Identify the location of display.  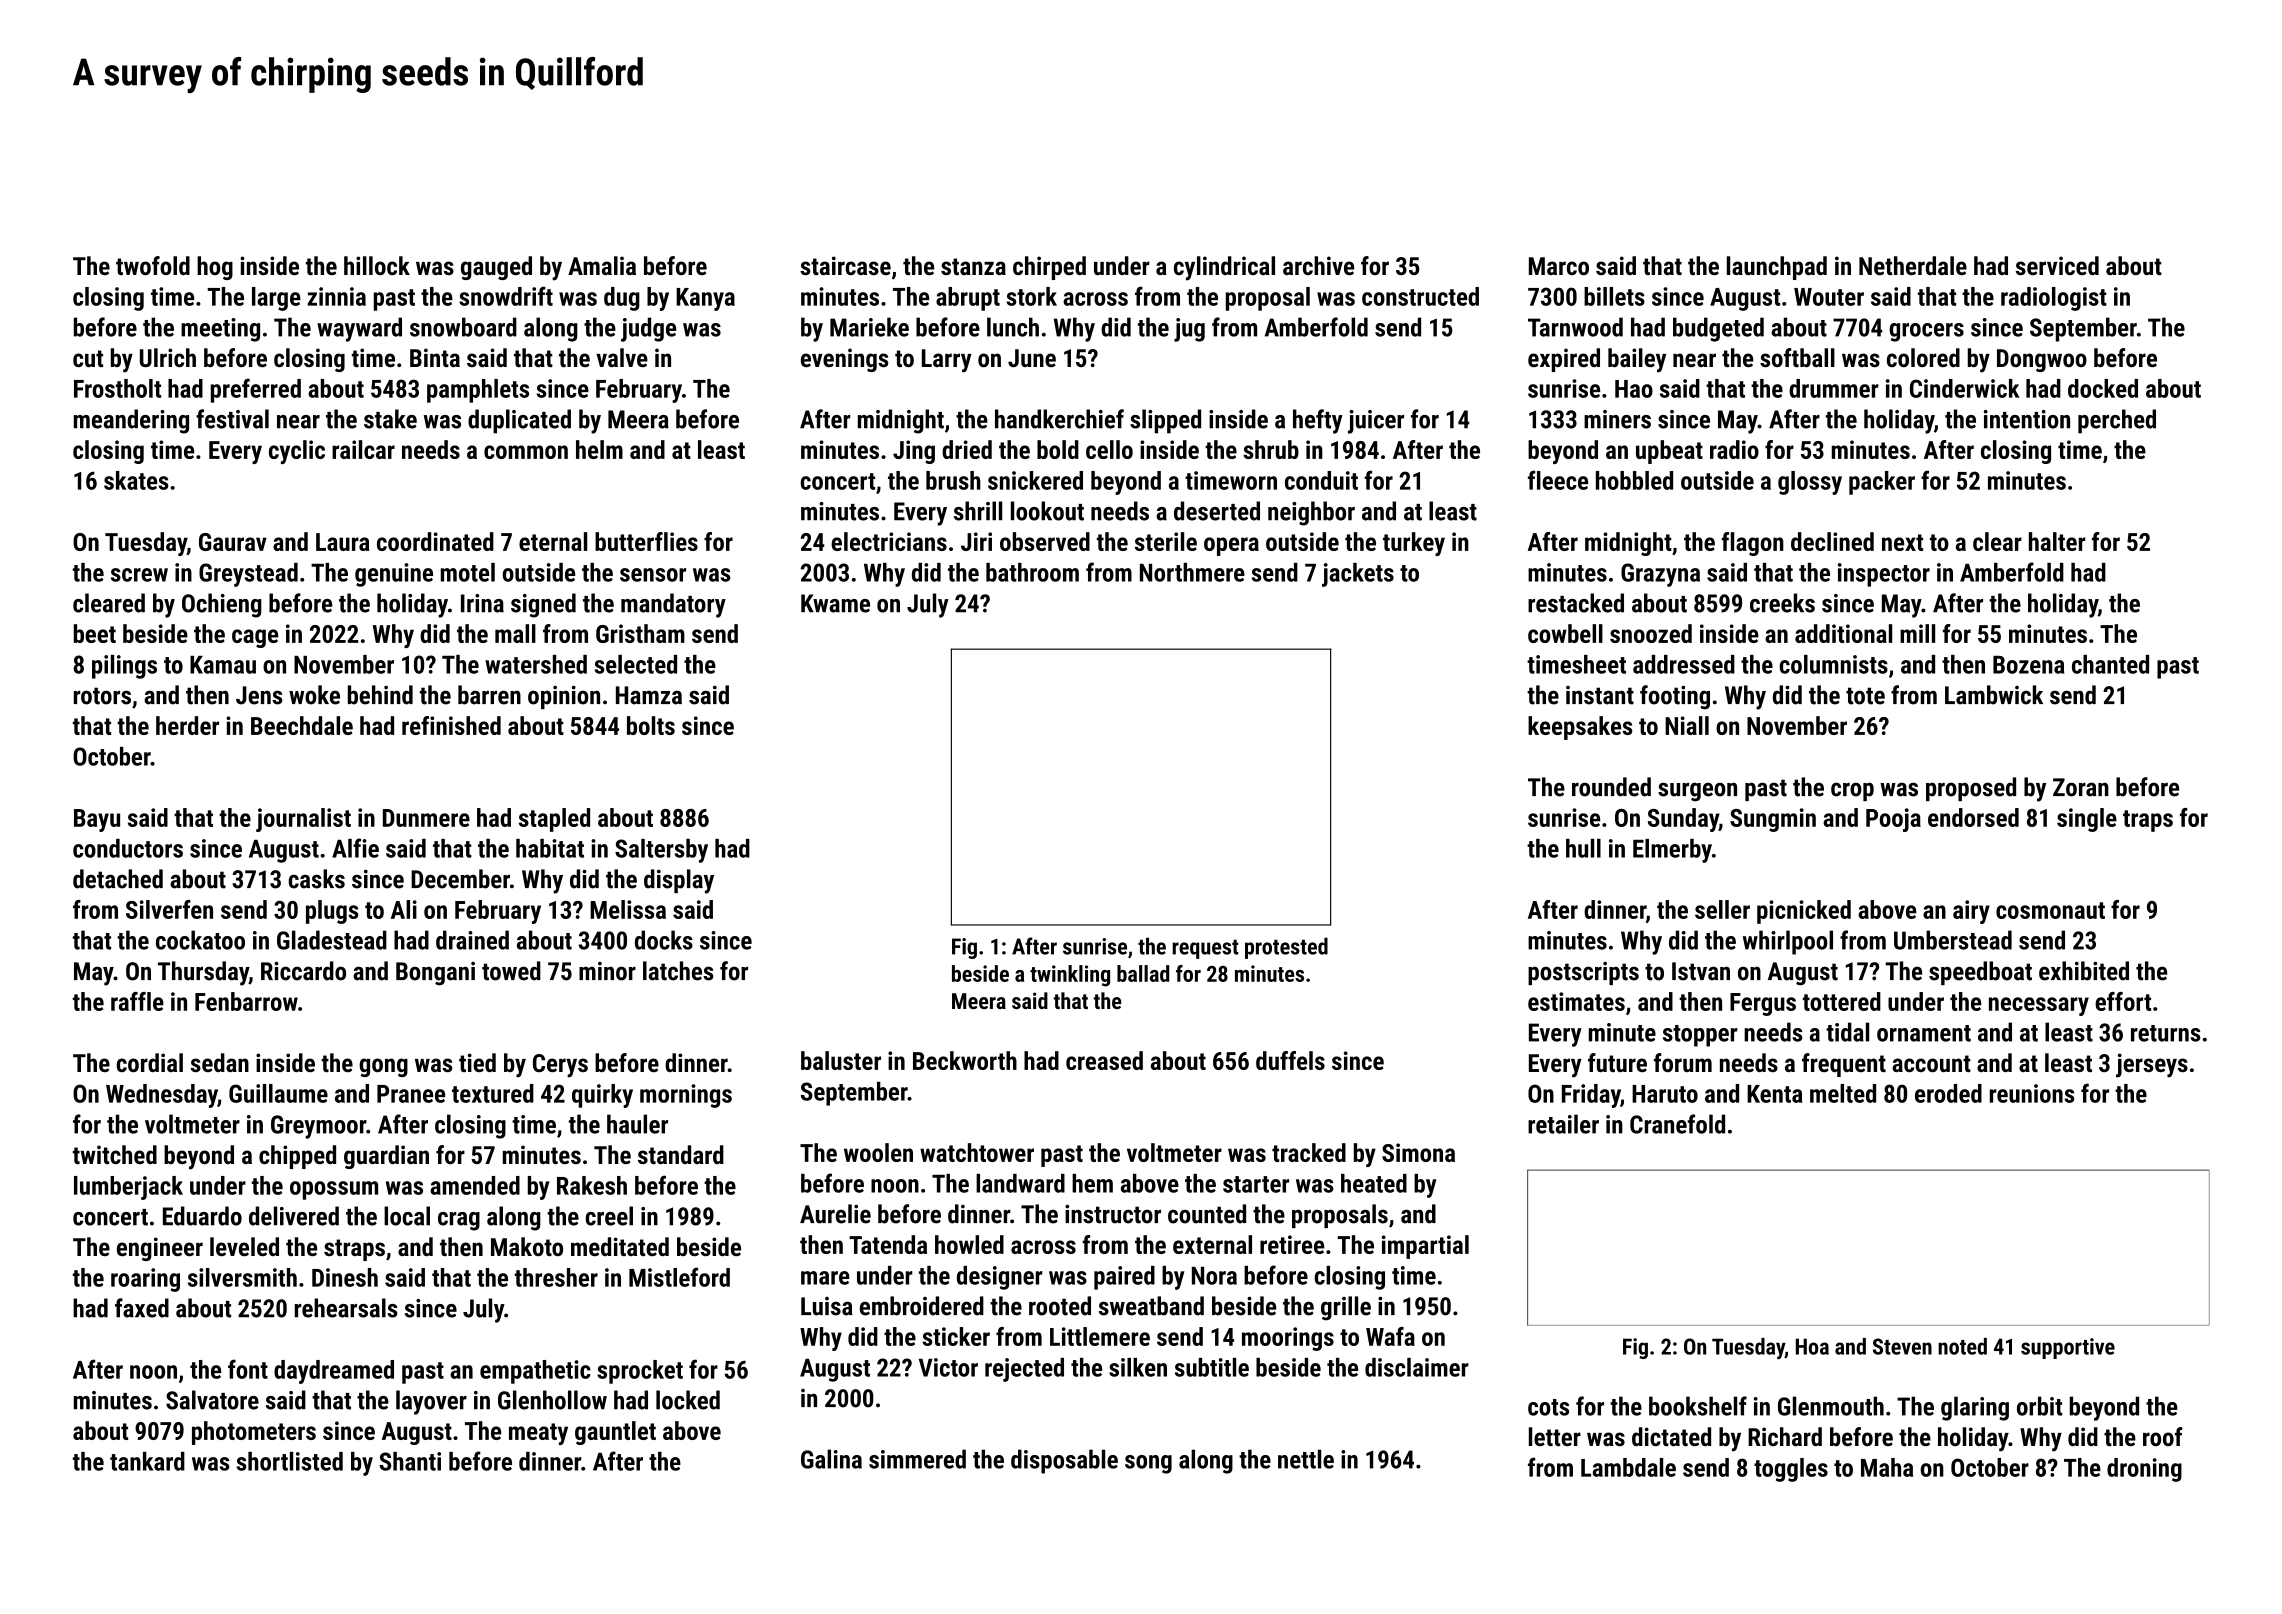
(679, 881).
